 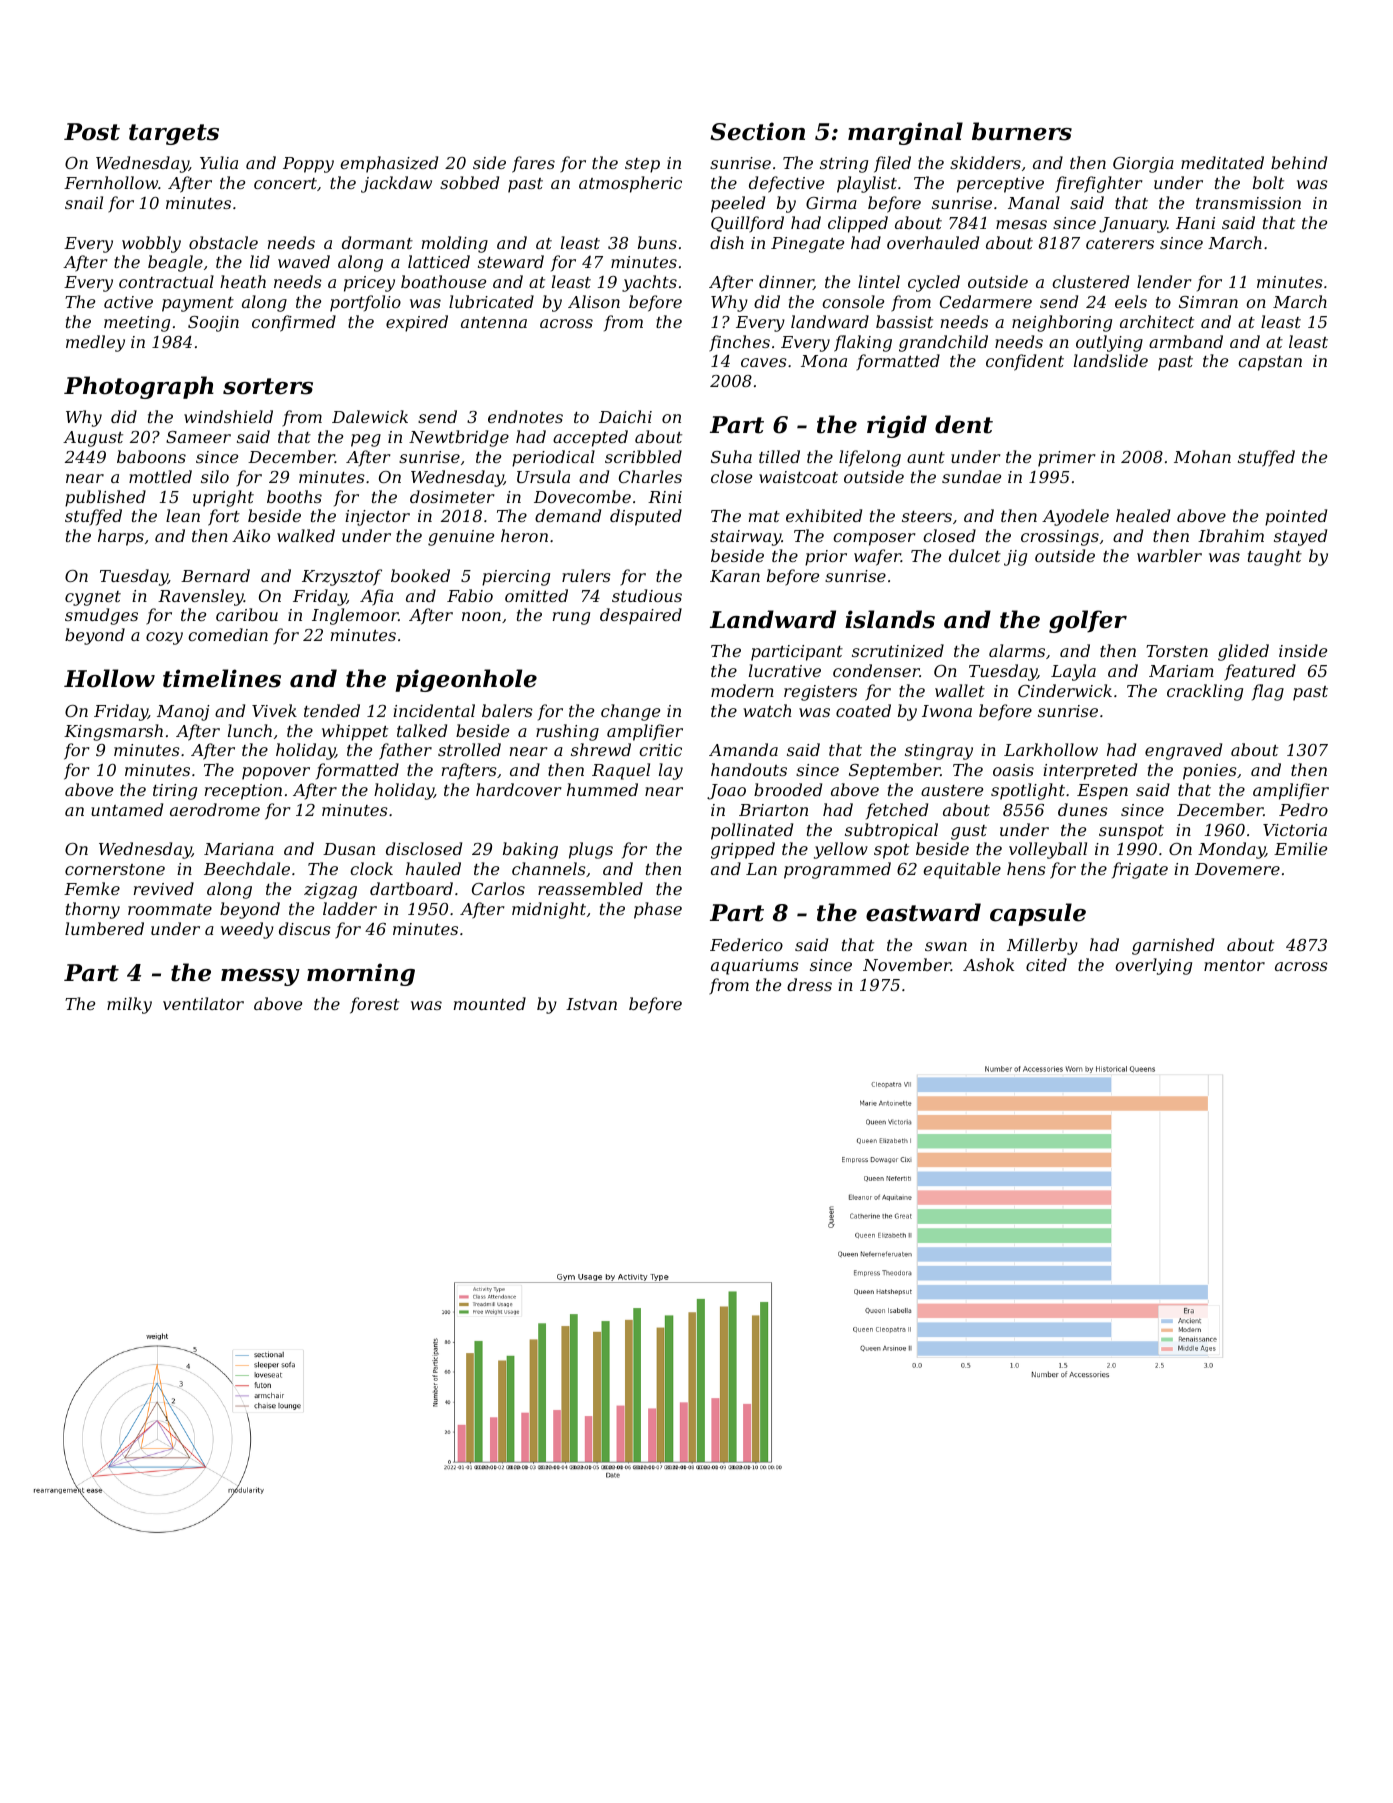 I want to click on strolled, so click(x=469, y=749).
